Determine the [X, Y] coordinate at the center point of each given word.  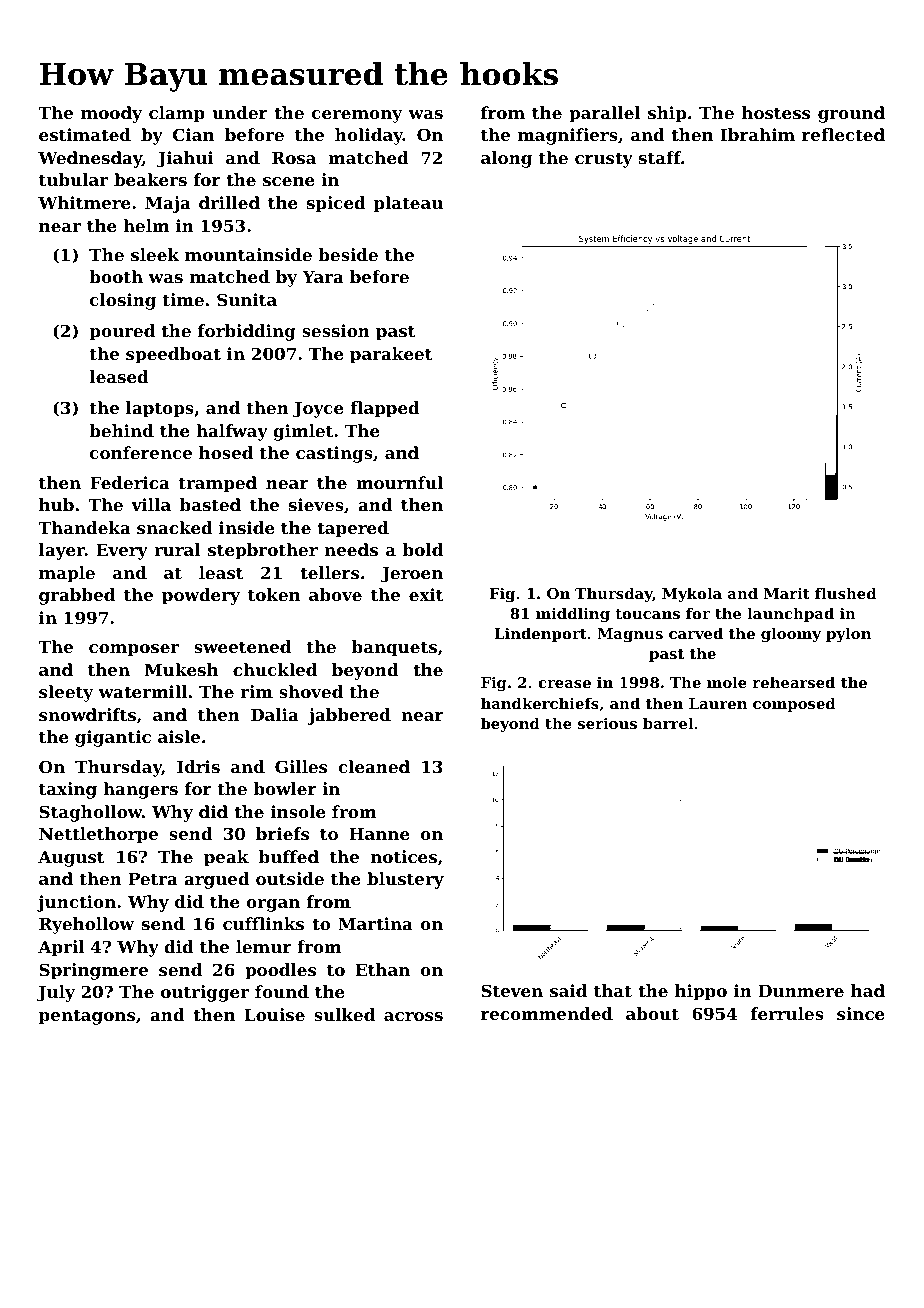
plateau [408, 204]
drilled [229, 202]
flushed [846, 593]
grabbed [77, 596]
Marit [787, 593]
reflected [843, 134]
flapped [385, 409]
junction [76, 903]
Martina [375, 923]
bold [423, 549]
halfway [232, 432]
